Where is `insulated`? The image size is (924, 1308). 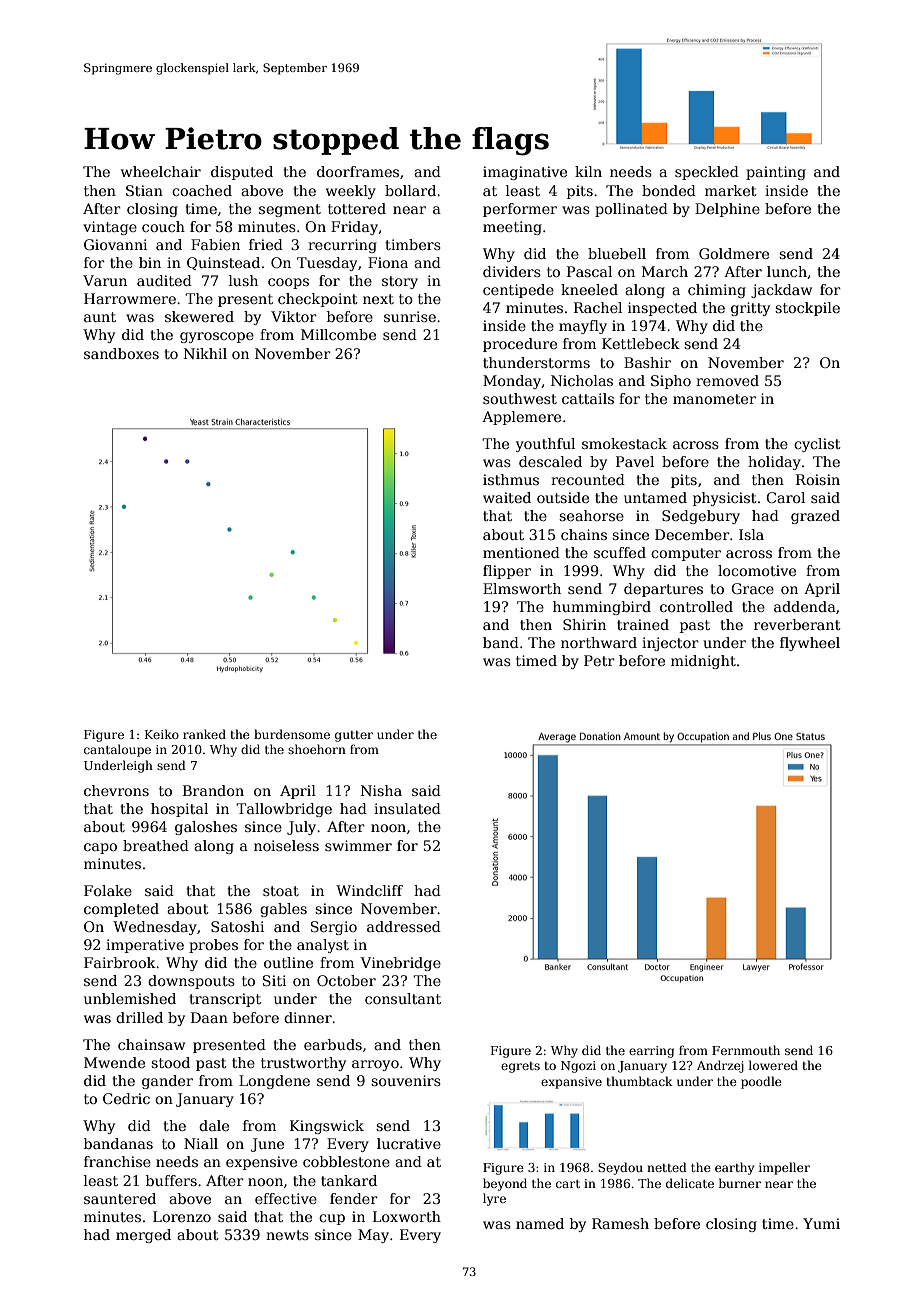 insulated is located at coordinates (407, 808).
